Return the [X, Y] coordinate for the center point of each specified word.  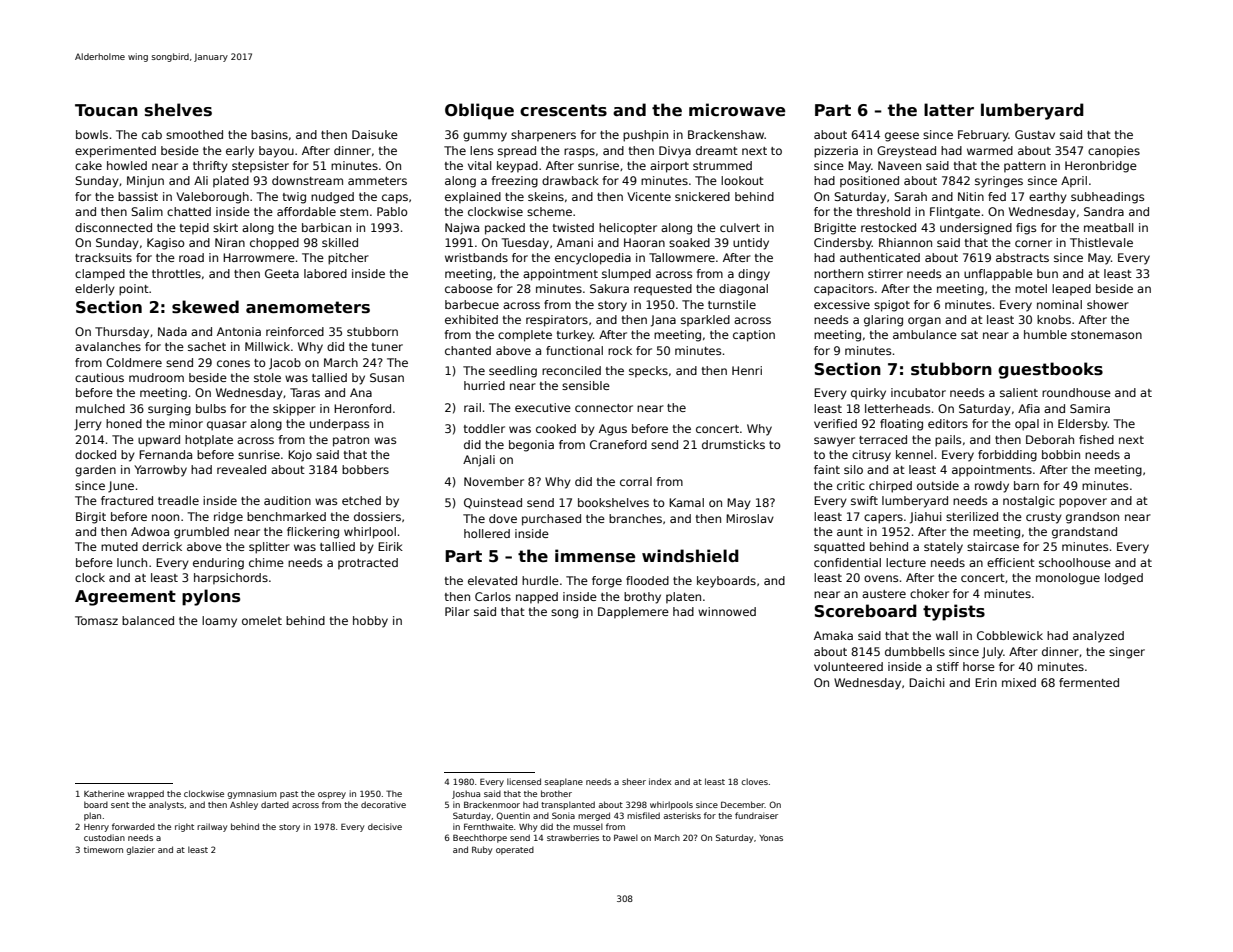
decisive [385, 826]
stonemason [1106, 335]
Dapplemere [633, 613]
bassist [138, 196]
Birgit [91, 518]
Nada [172, 331]
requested [663, 290]
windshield [690, 556]
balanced [148, 620]
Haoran [644, 242]
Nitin [971, 196]
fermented [1089, 682]
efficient [1011, 562]
